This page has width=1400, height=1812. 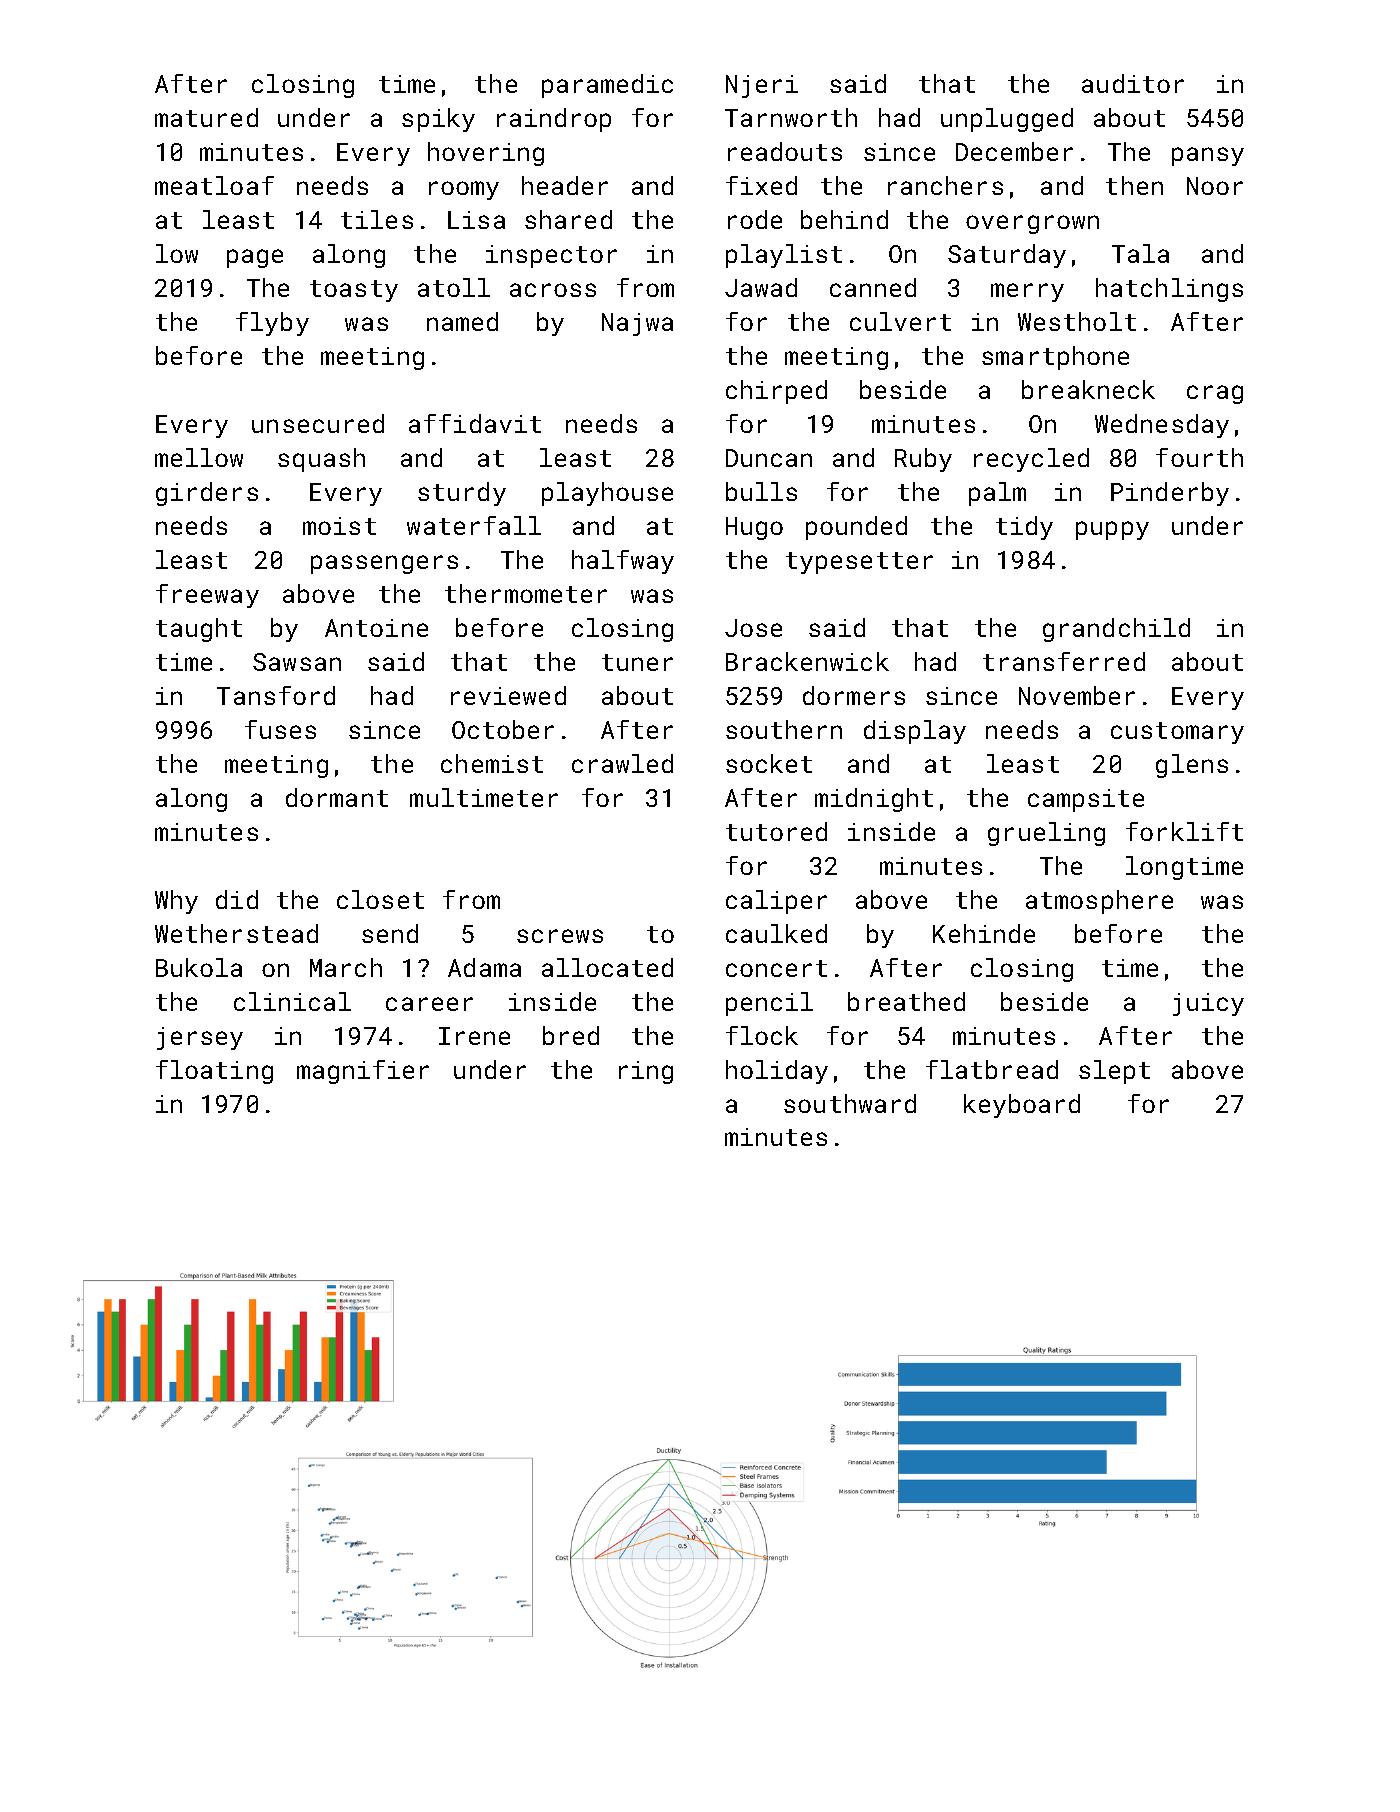 What do you see at coordinates (206, 117) in the page?
I see `matured` at bounding box center [206, 117].
